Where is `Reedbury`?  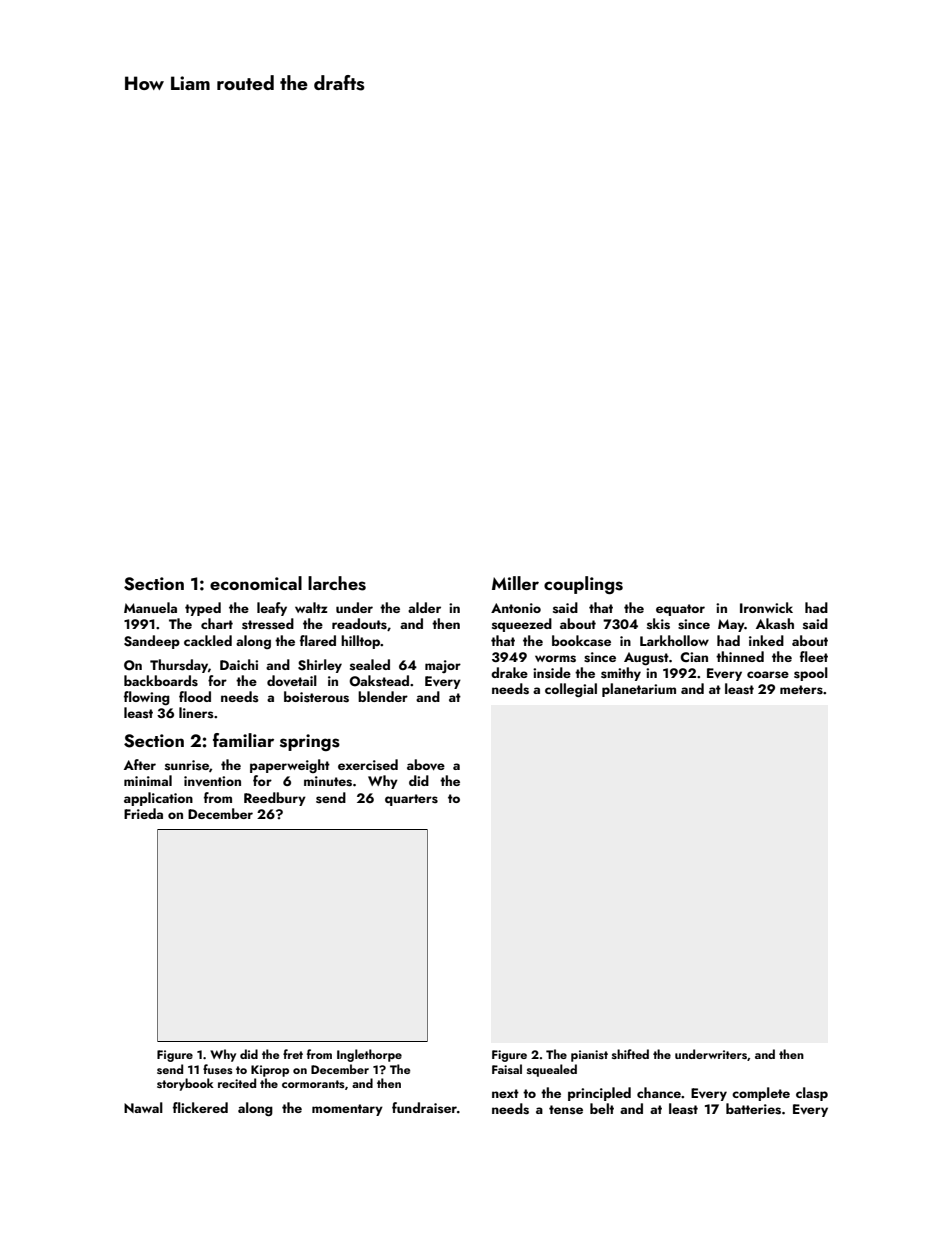
Reedbury is located at coordinates (275, 799).
